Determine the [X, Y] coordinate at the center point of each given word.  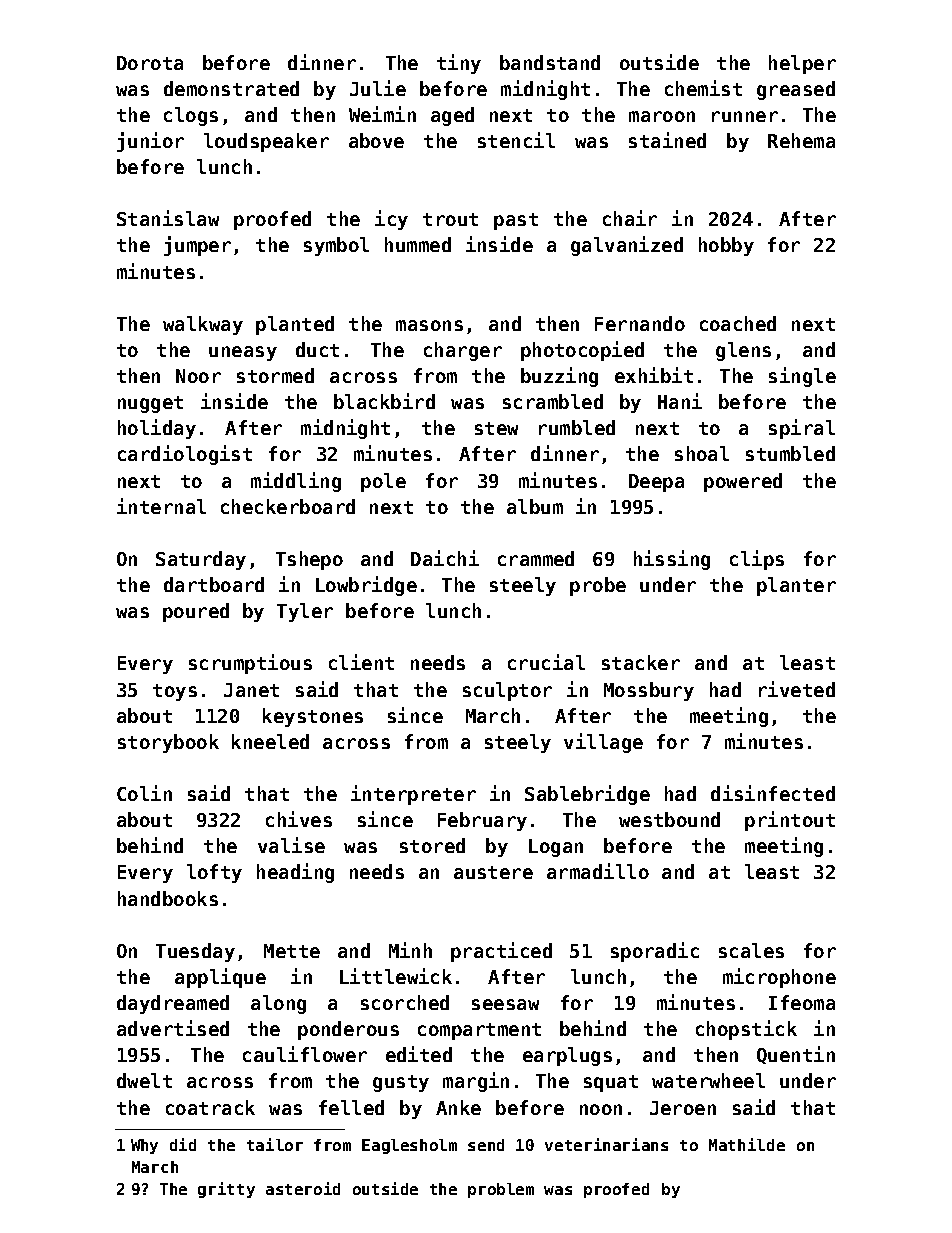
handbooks [168, 898]
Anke [458, 1107]
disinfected [773, 793]
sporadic [655, 952]
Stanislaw [168, 218]
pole [383, 482]
